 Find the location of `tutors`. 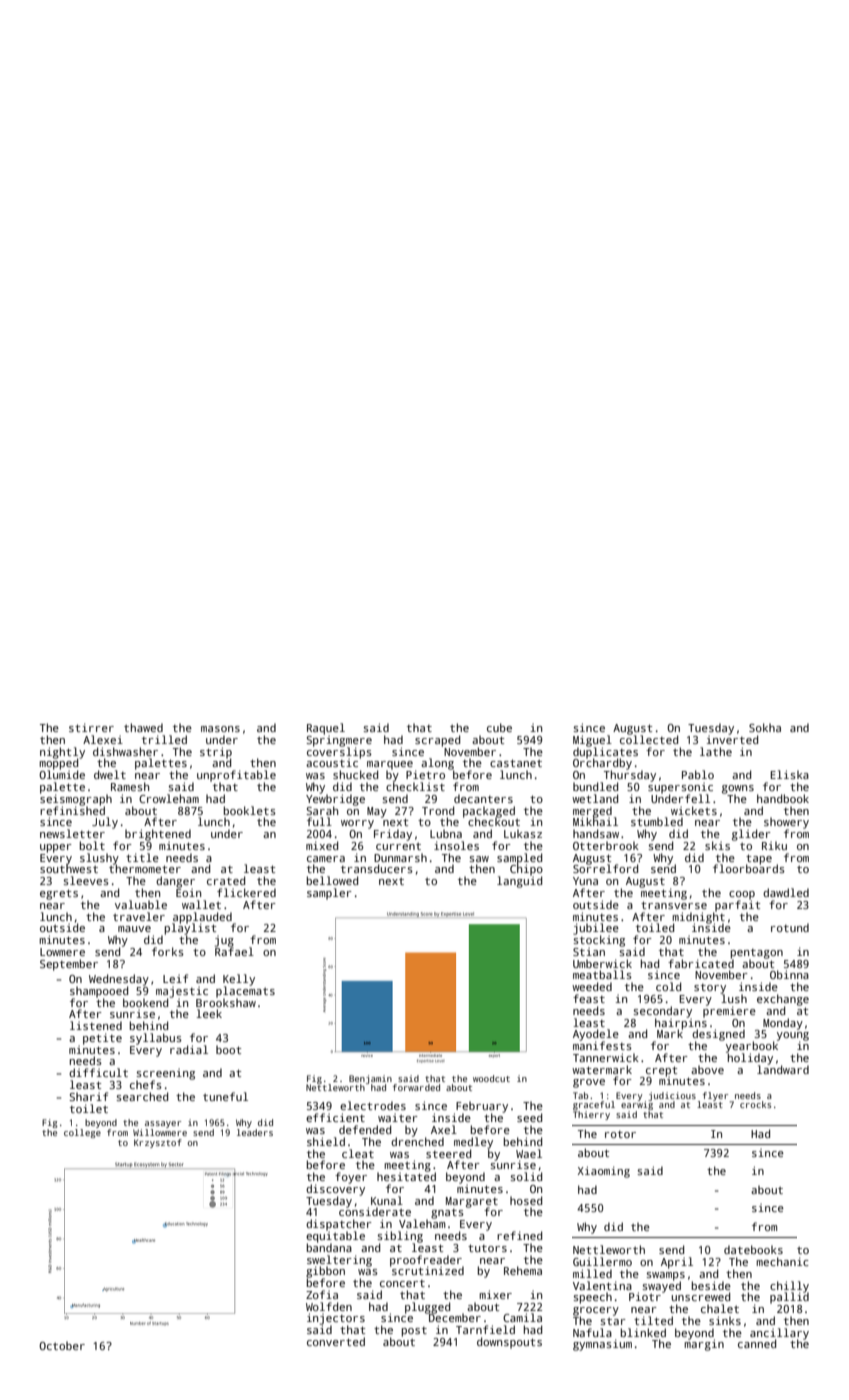

tutors is located at coordinates (487, 1248).
